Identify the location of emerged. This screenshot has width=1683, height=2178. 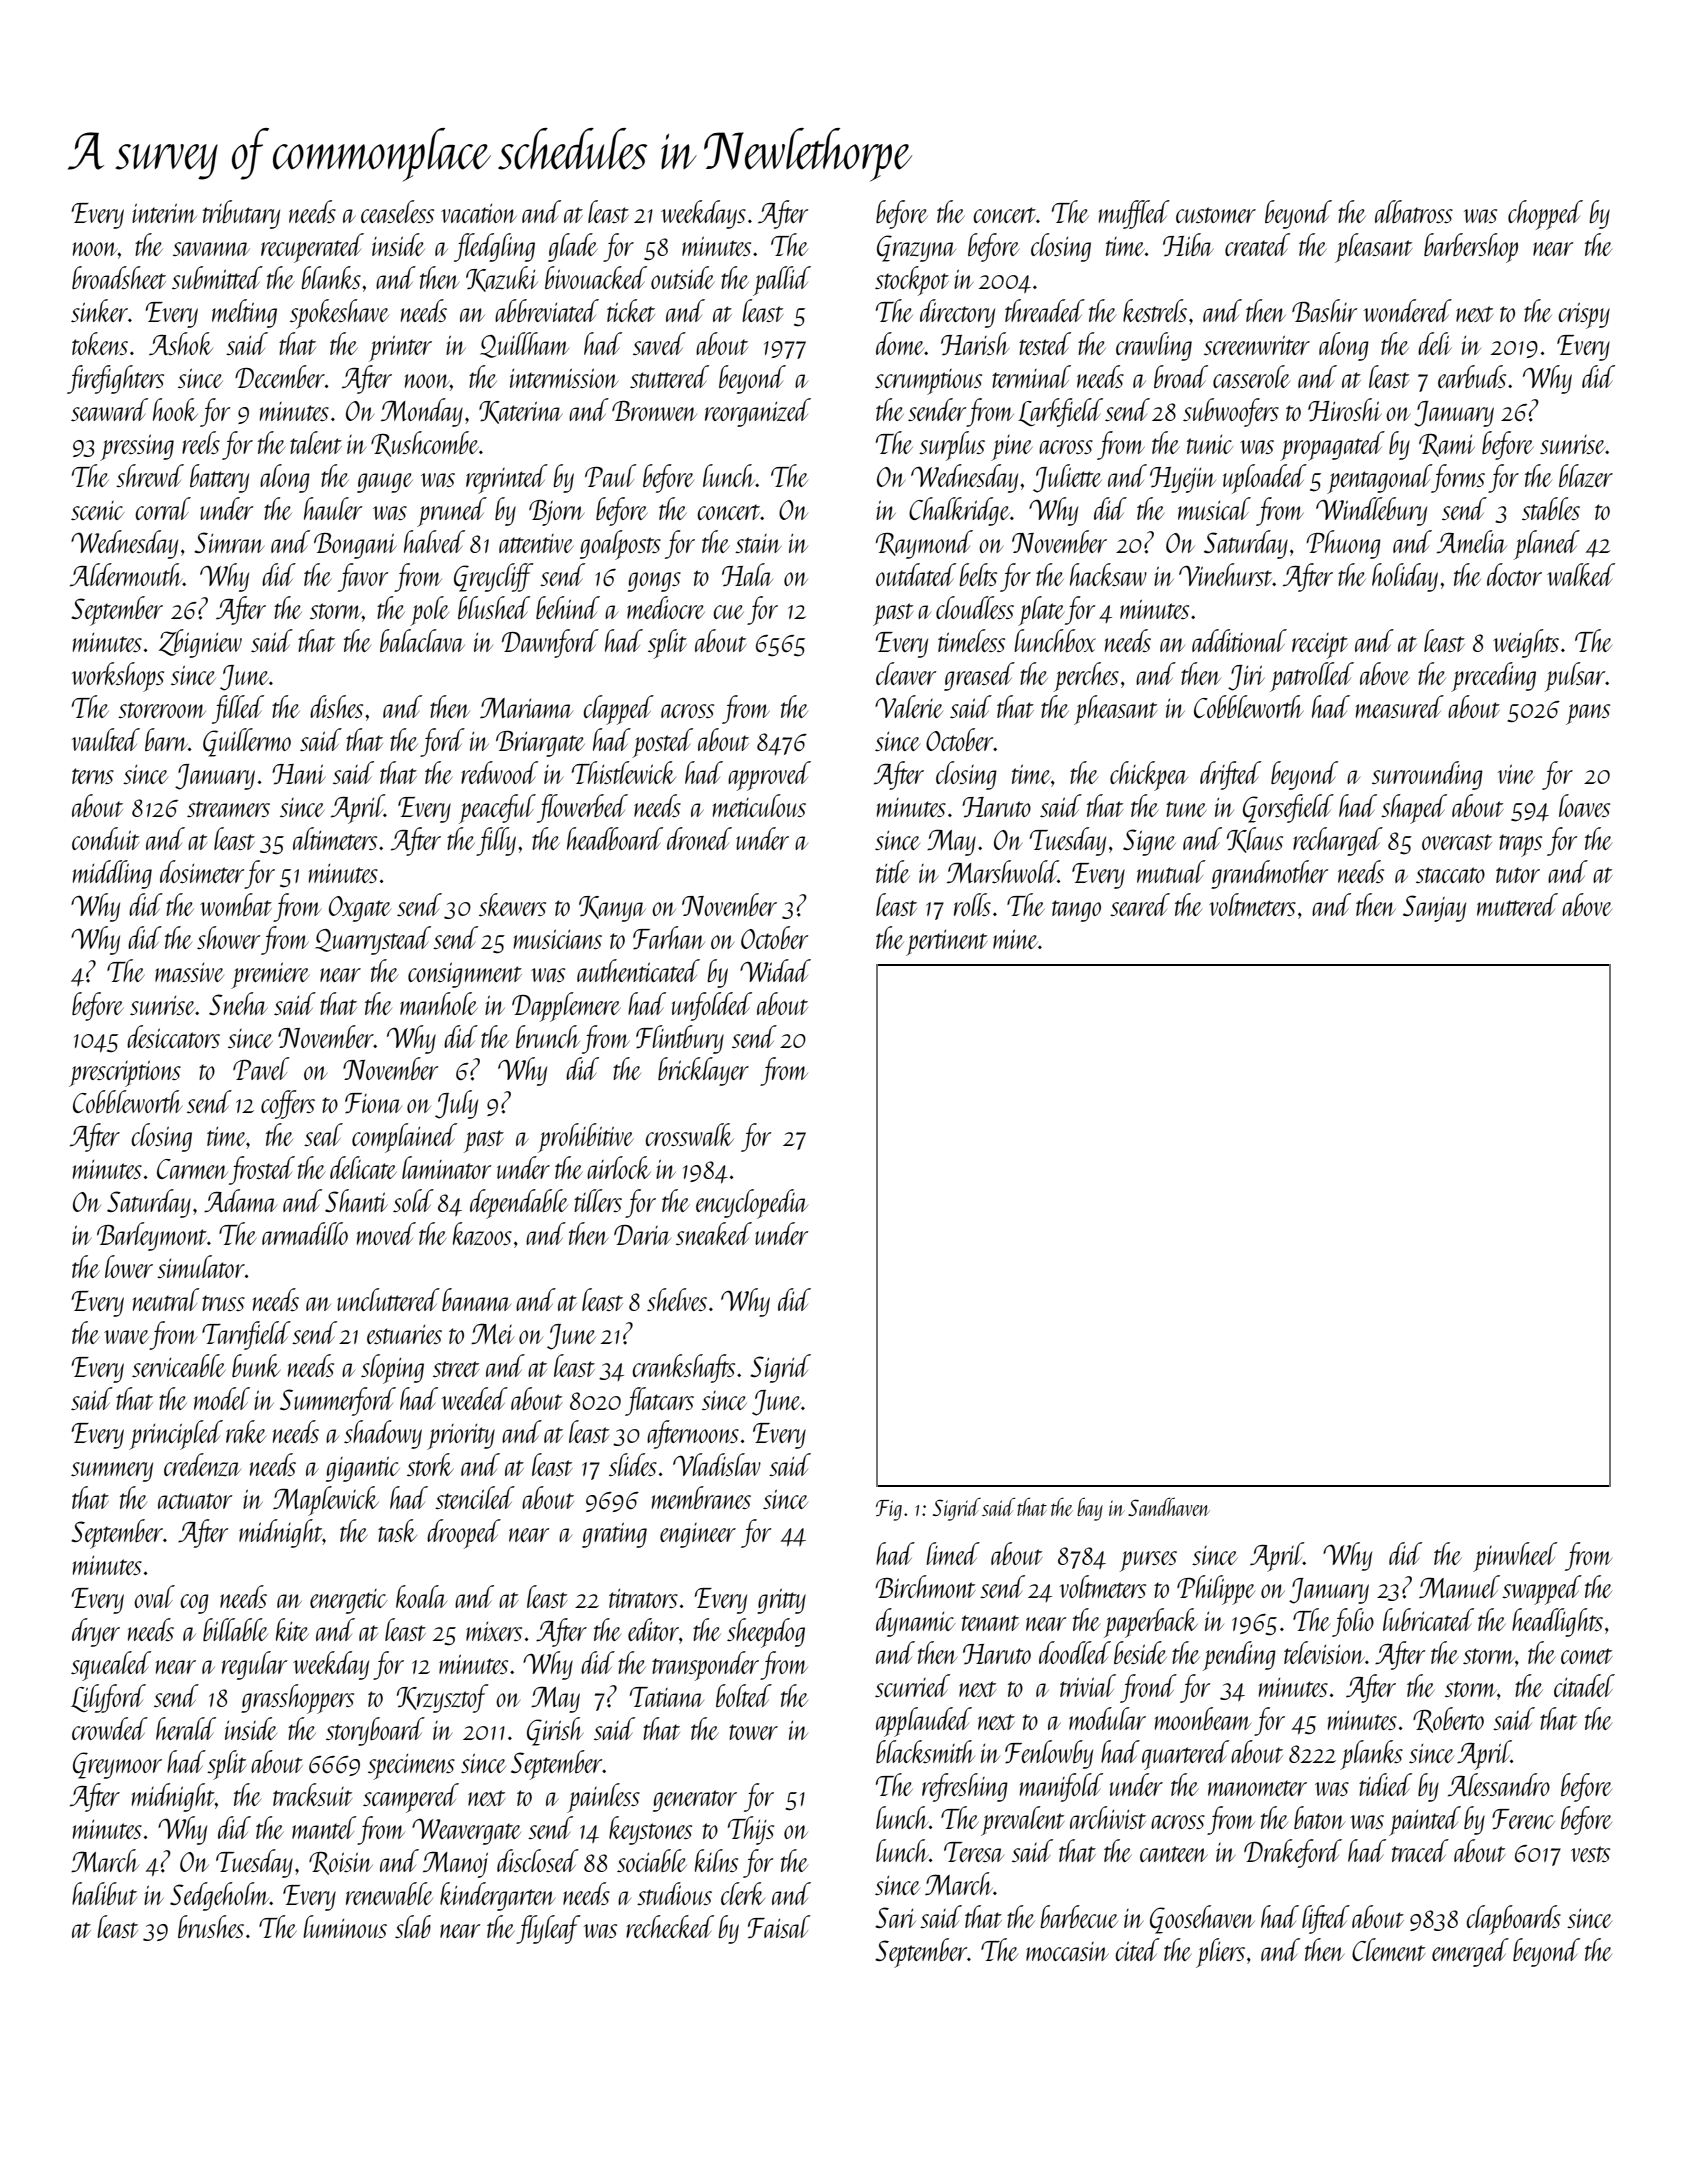
(1470, 1952).
